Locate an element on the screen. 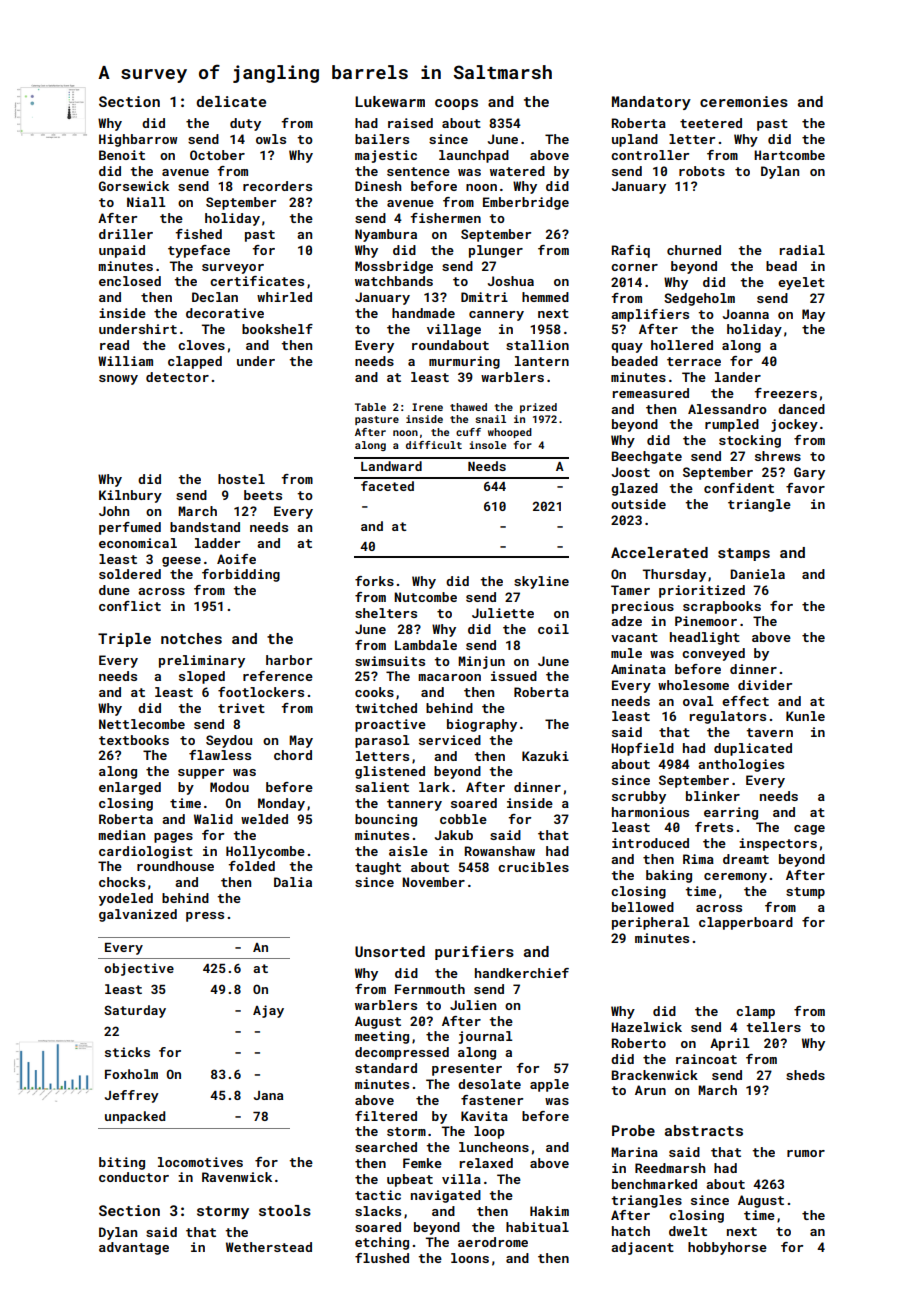  ceremonies is located at coordinates (744, 101).
